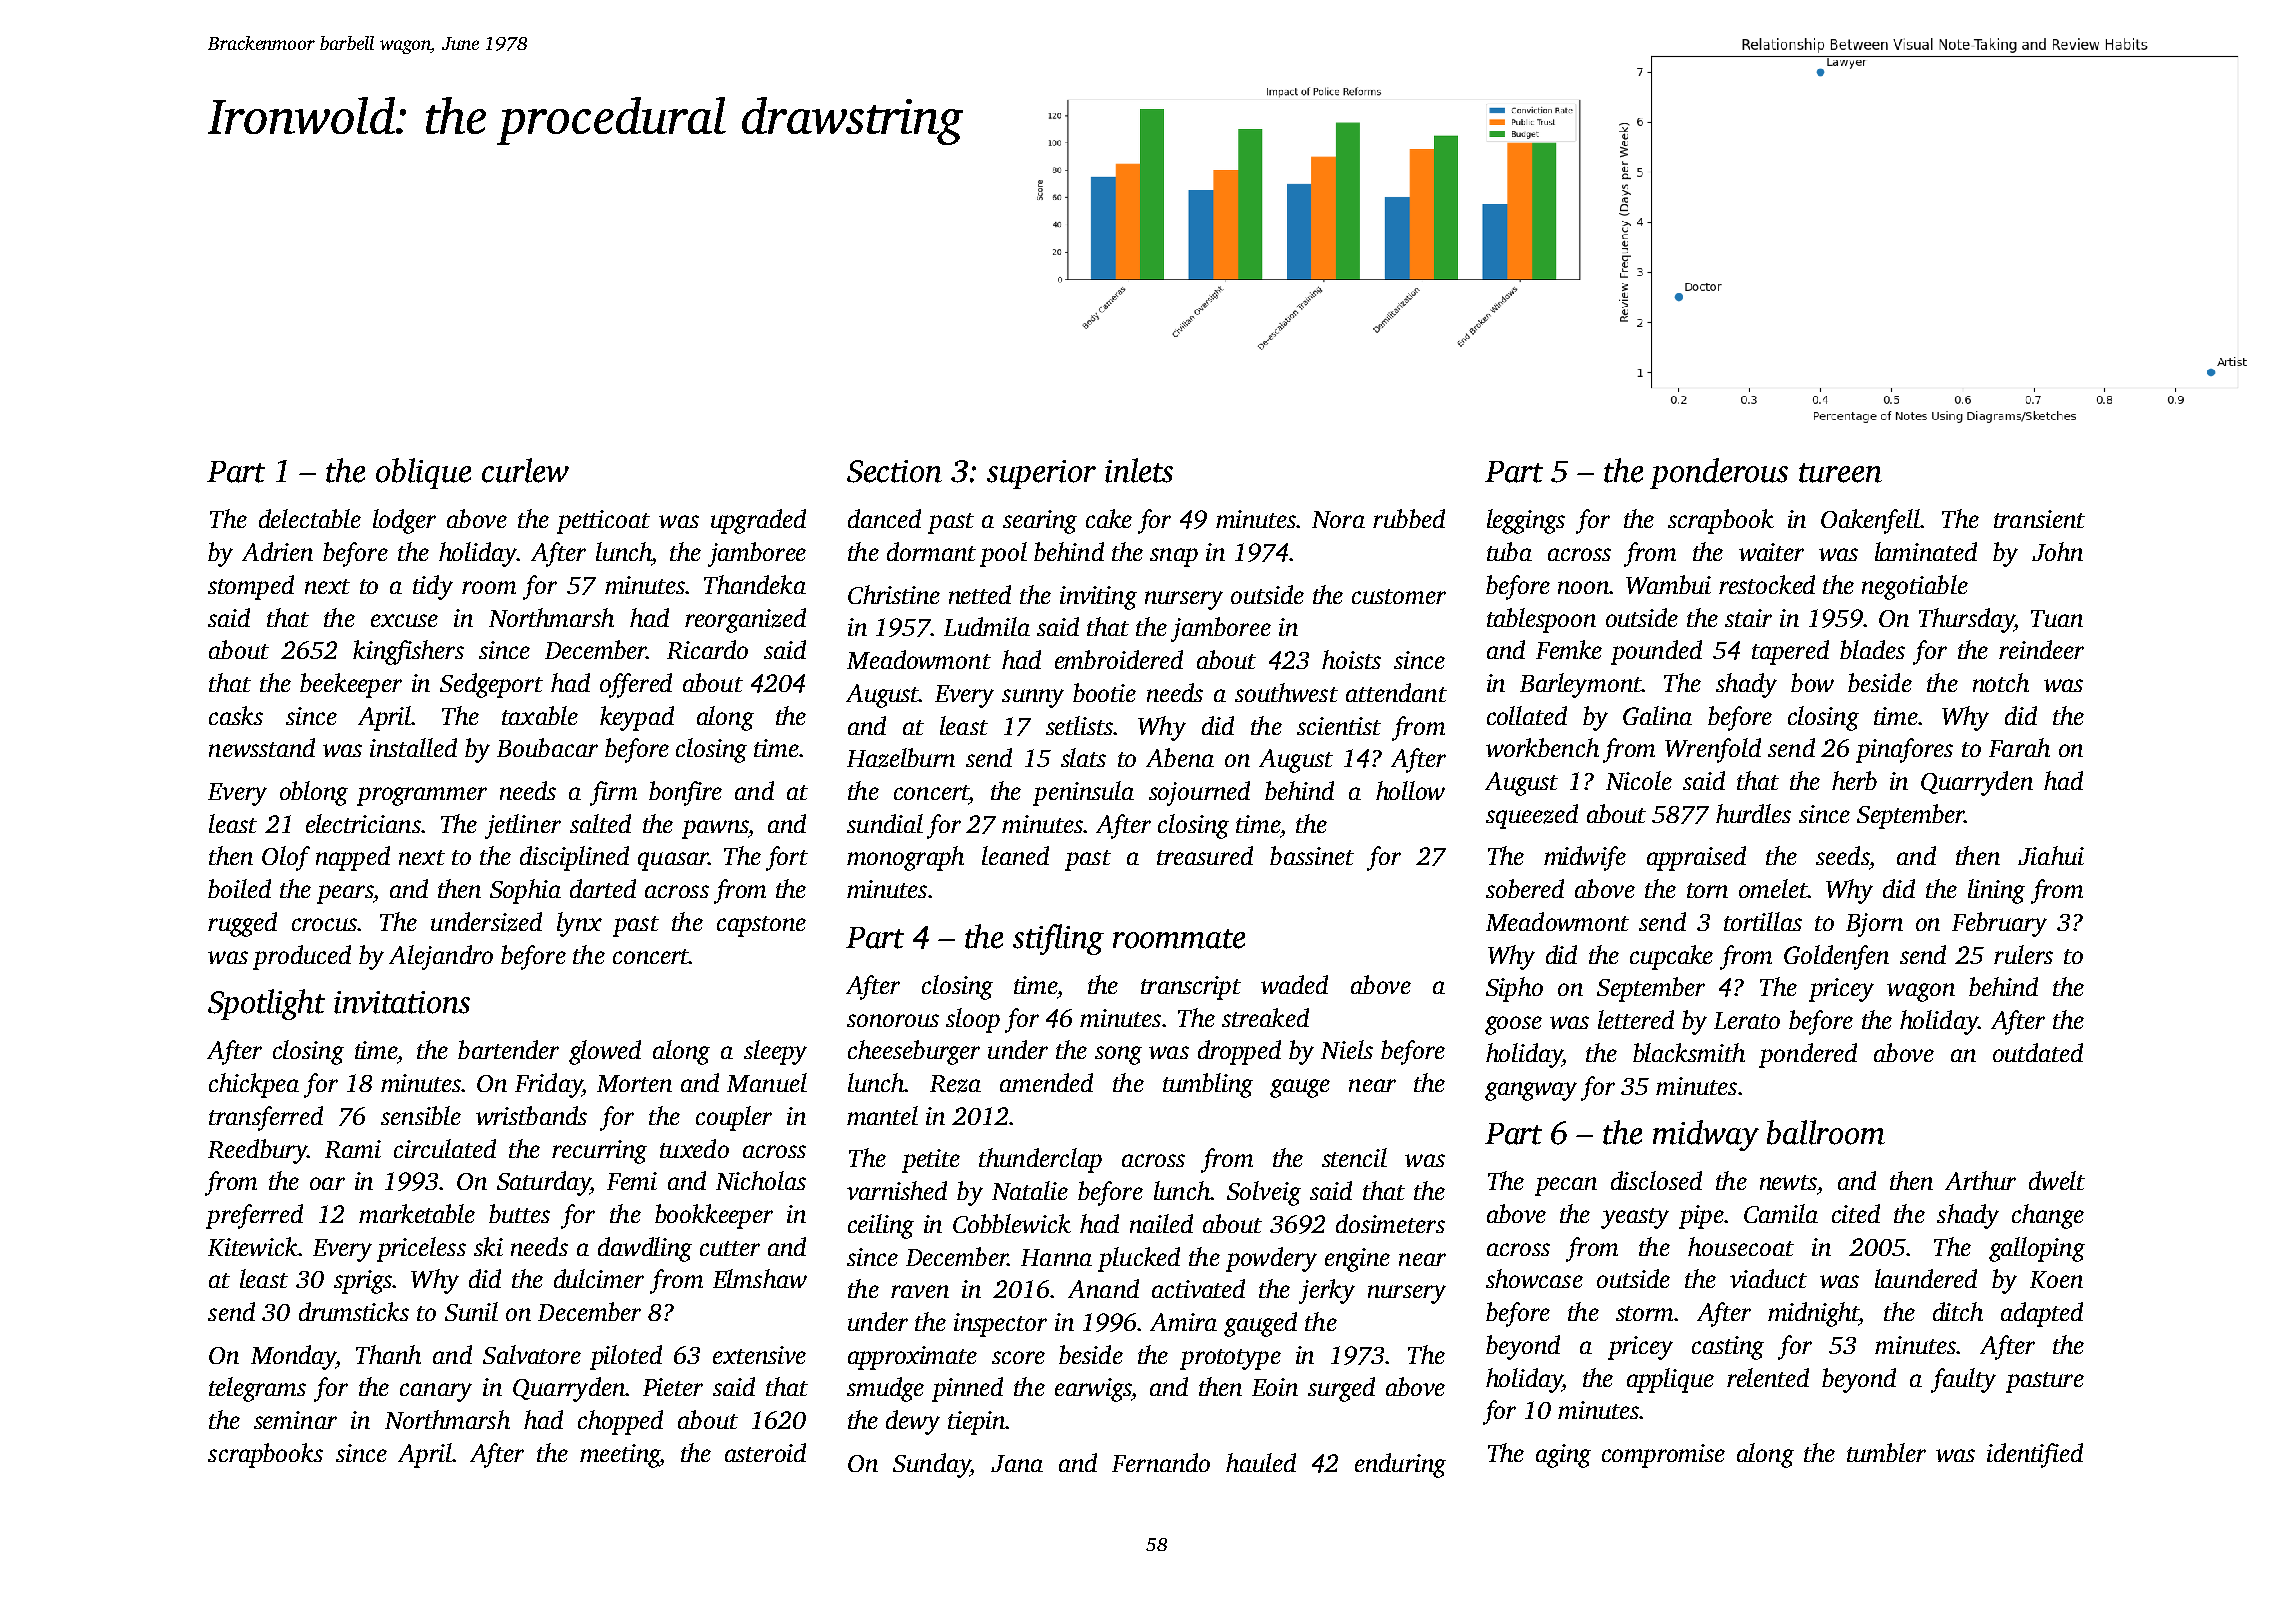 The height and width of the page is (1620, 2292). I want to click on hoists, so click(1351, 659).
